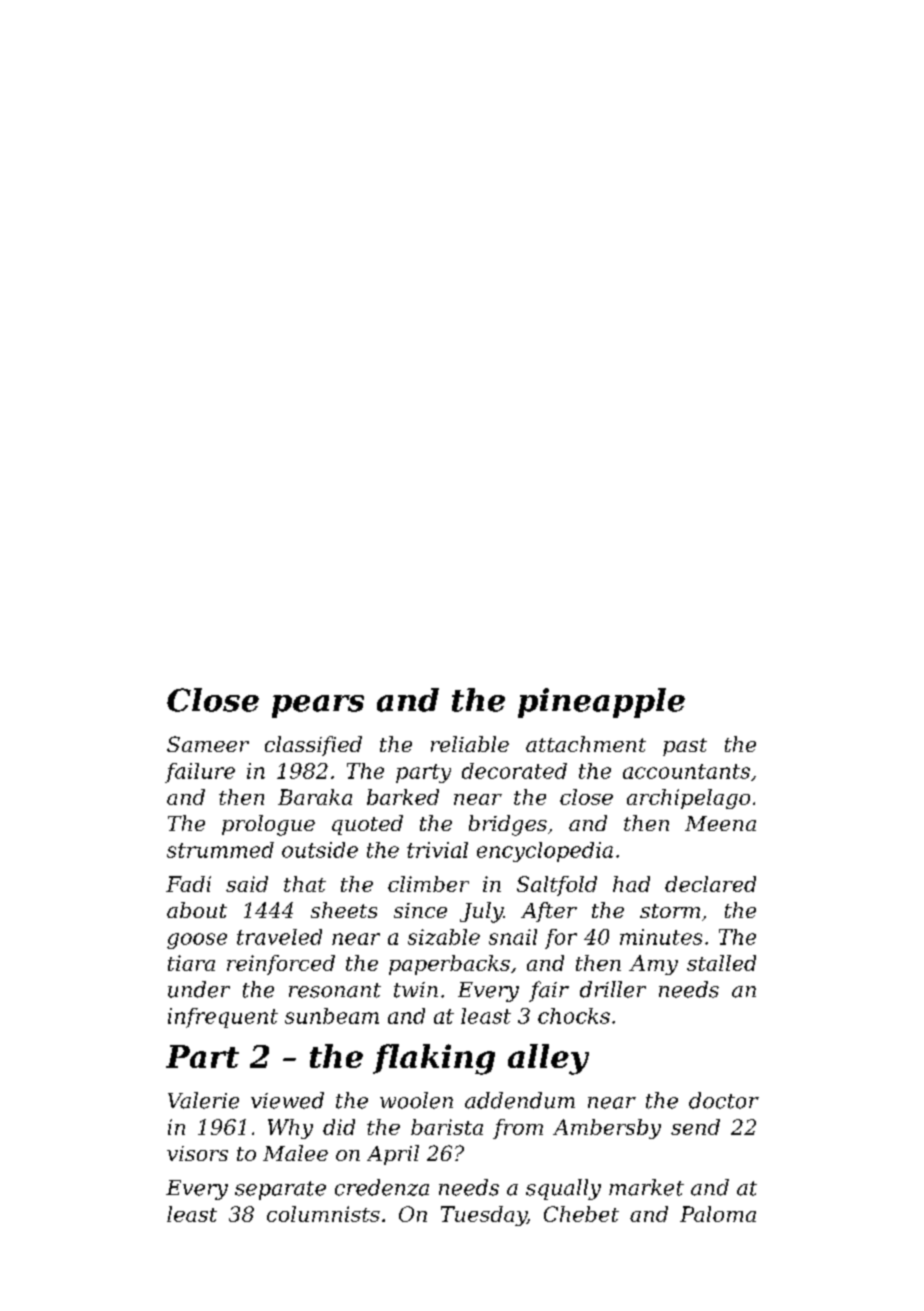  Describe the element at coordinates (670, 911) in the screenshot. I see `storm` at that location.
